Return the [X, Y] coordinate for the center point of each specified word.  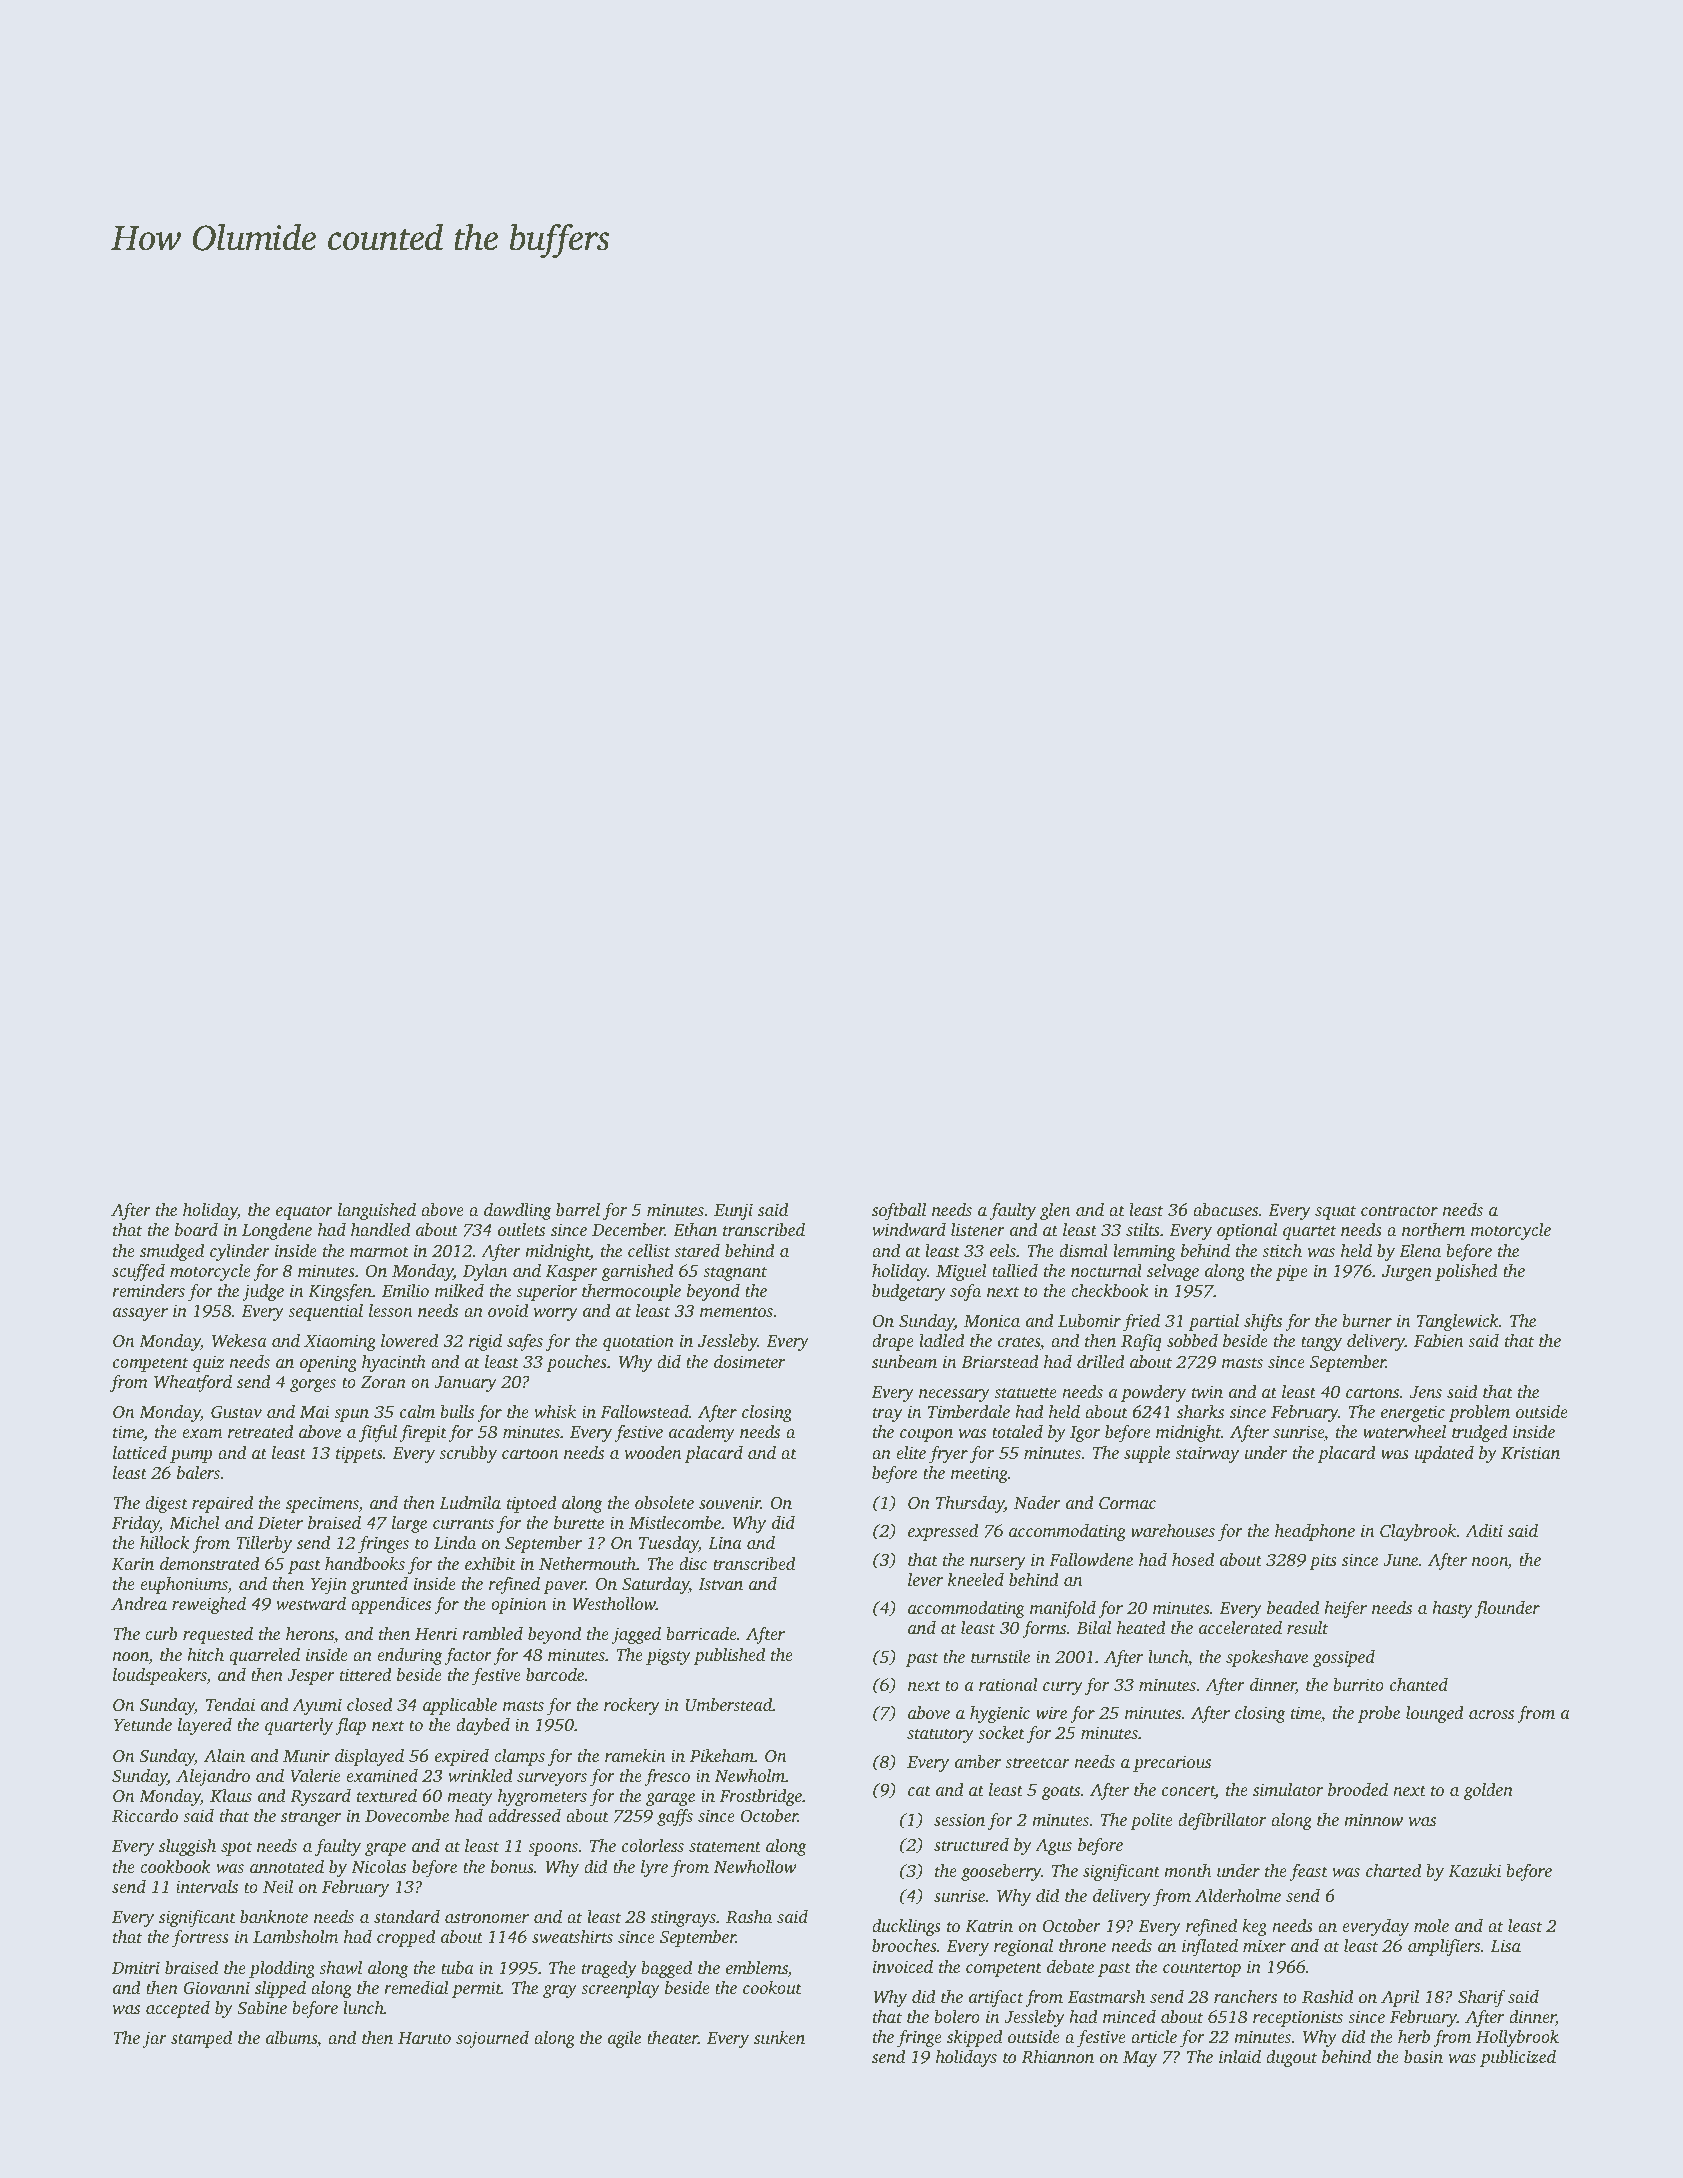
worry [556, 1314]
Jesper [311, 1677]
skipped [975, 2038]
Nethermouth [587, 1563]
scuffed [138, 1272]
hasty [1452, 1609]
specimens [322, 1504]
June [1400, 1560]
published [729, 1656]
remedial [416, 1987]
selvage [1173, 1272]
